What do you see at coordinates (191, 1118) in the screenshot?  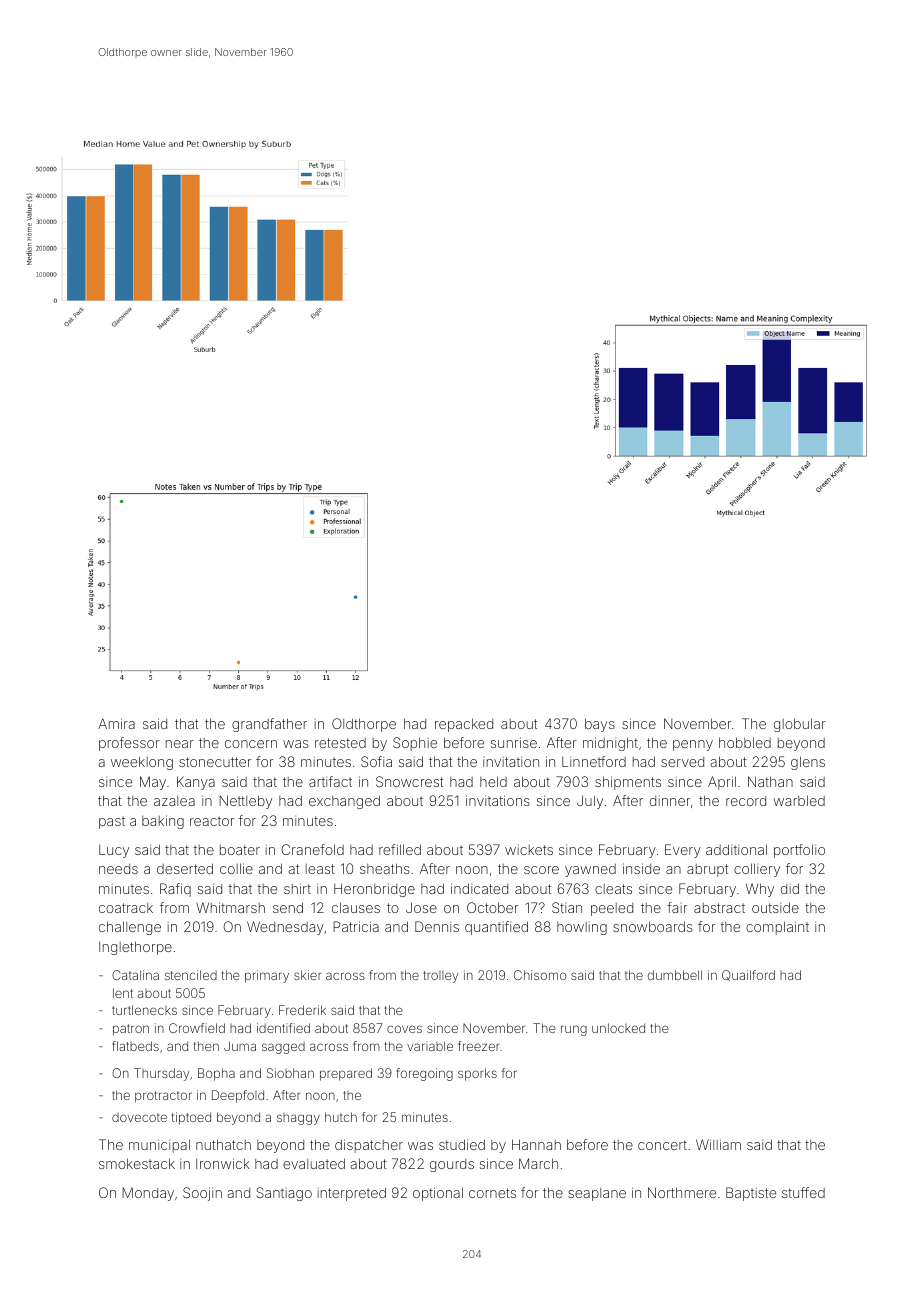 I see `tiptoed` at bounding box center [191, 1118].
